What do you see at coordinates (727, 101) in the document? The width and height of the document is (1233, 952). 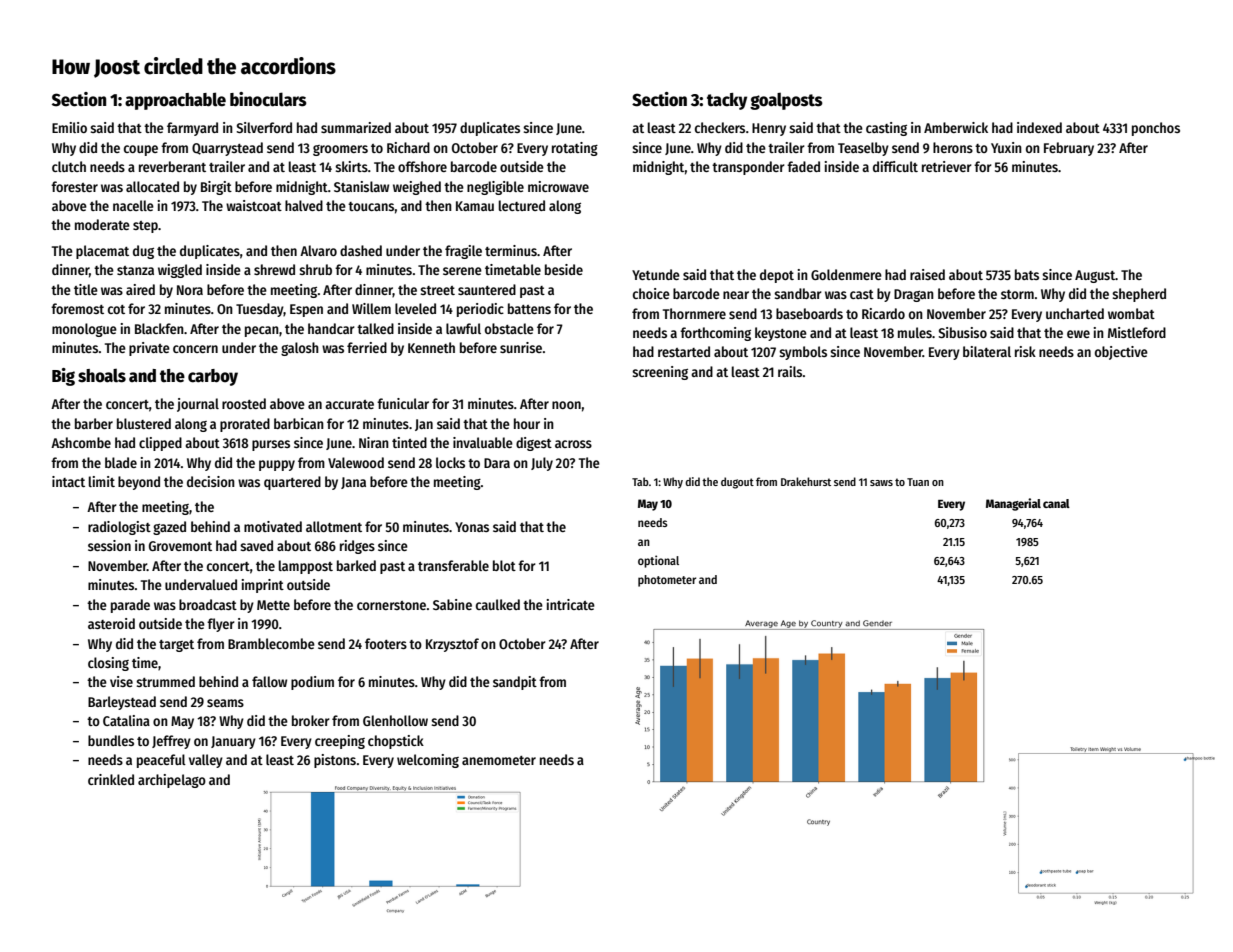 I see `tacky` at bounding box center [727, 101].
